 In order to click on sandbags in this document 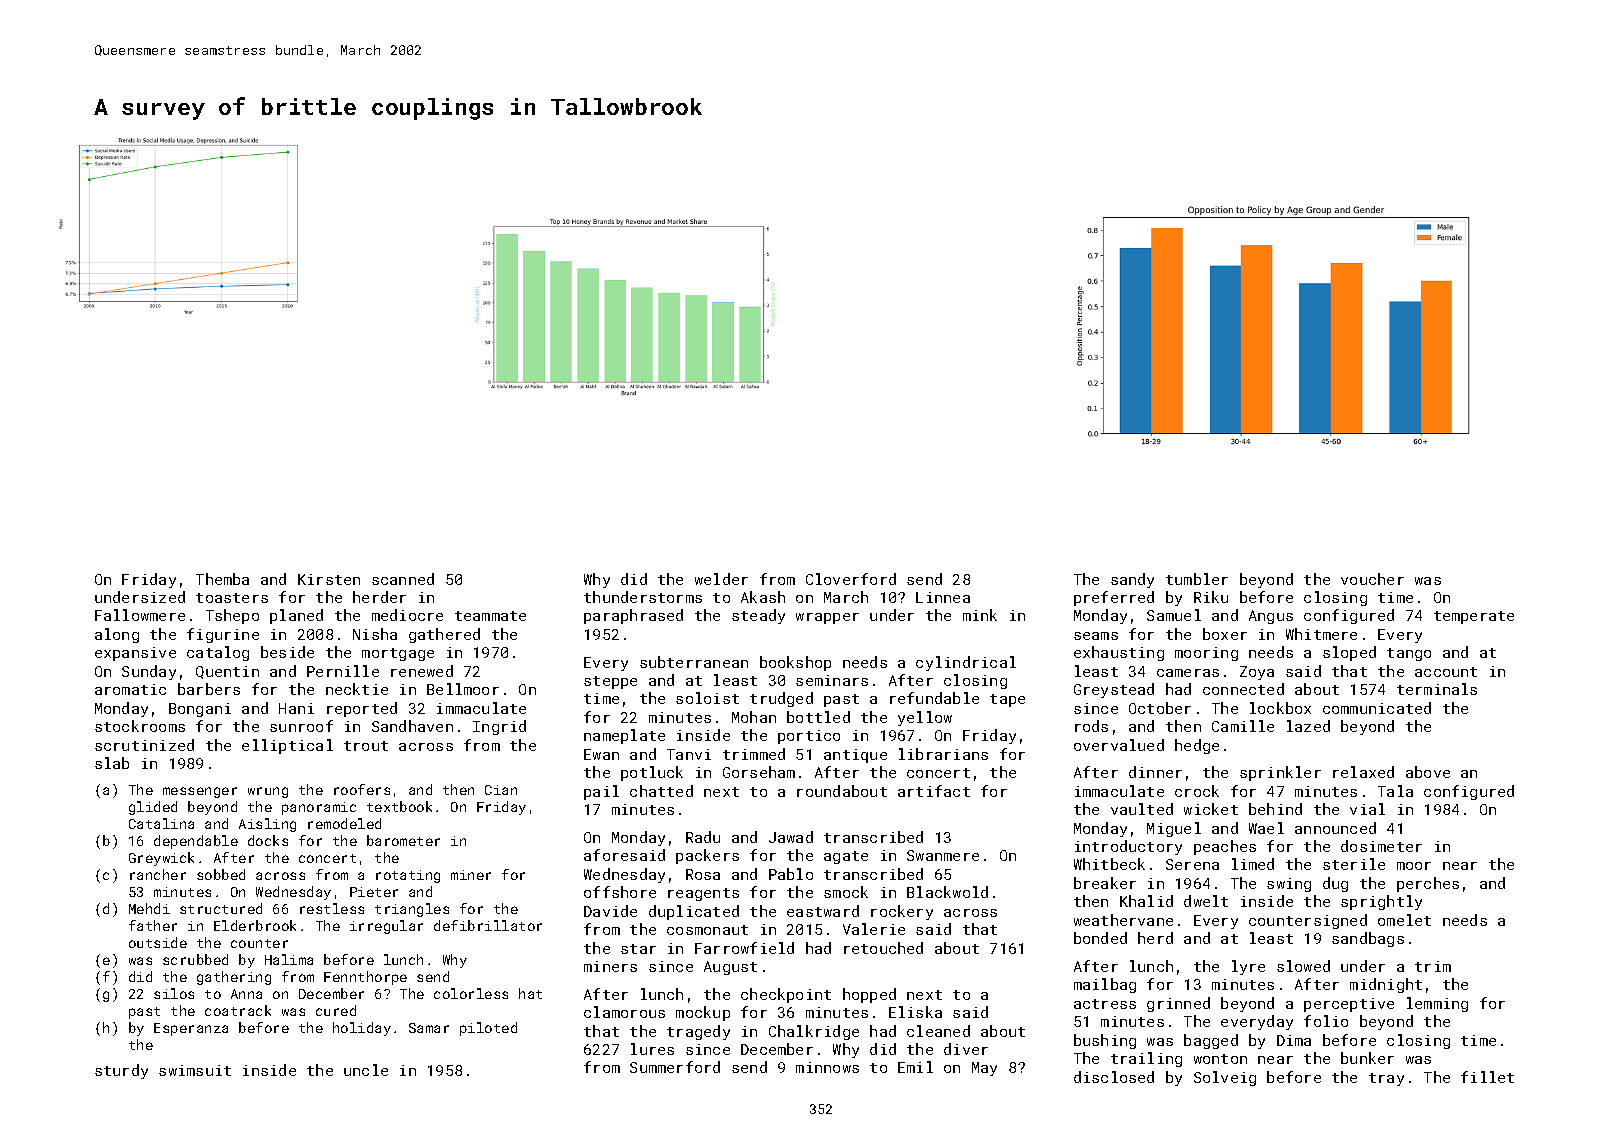, I will do `click(1368, 939)`.
